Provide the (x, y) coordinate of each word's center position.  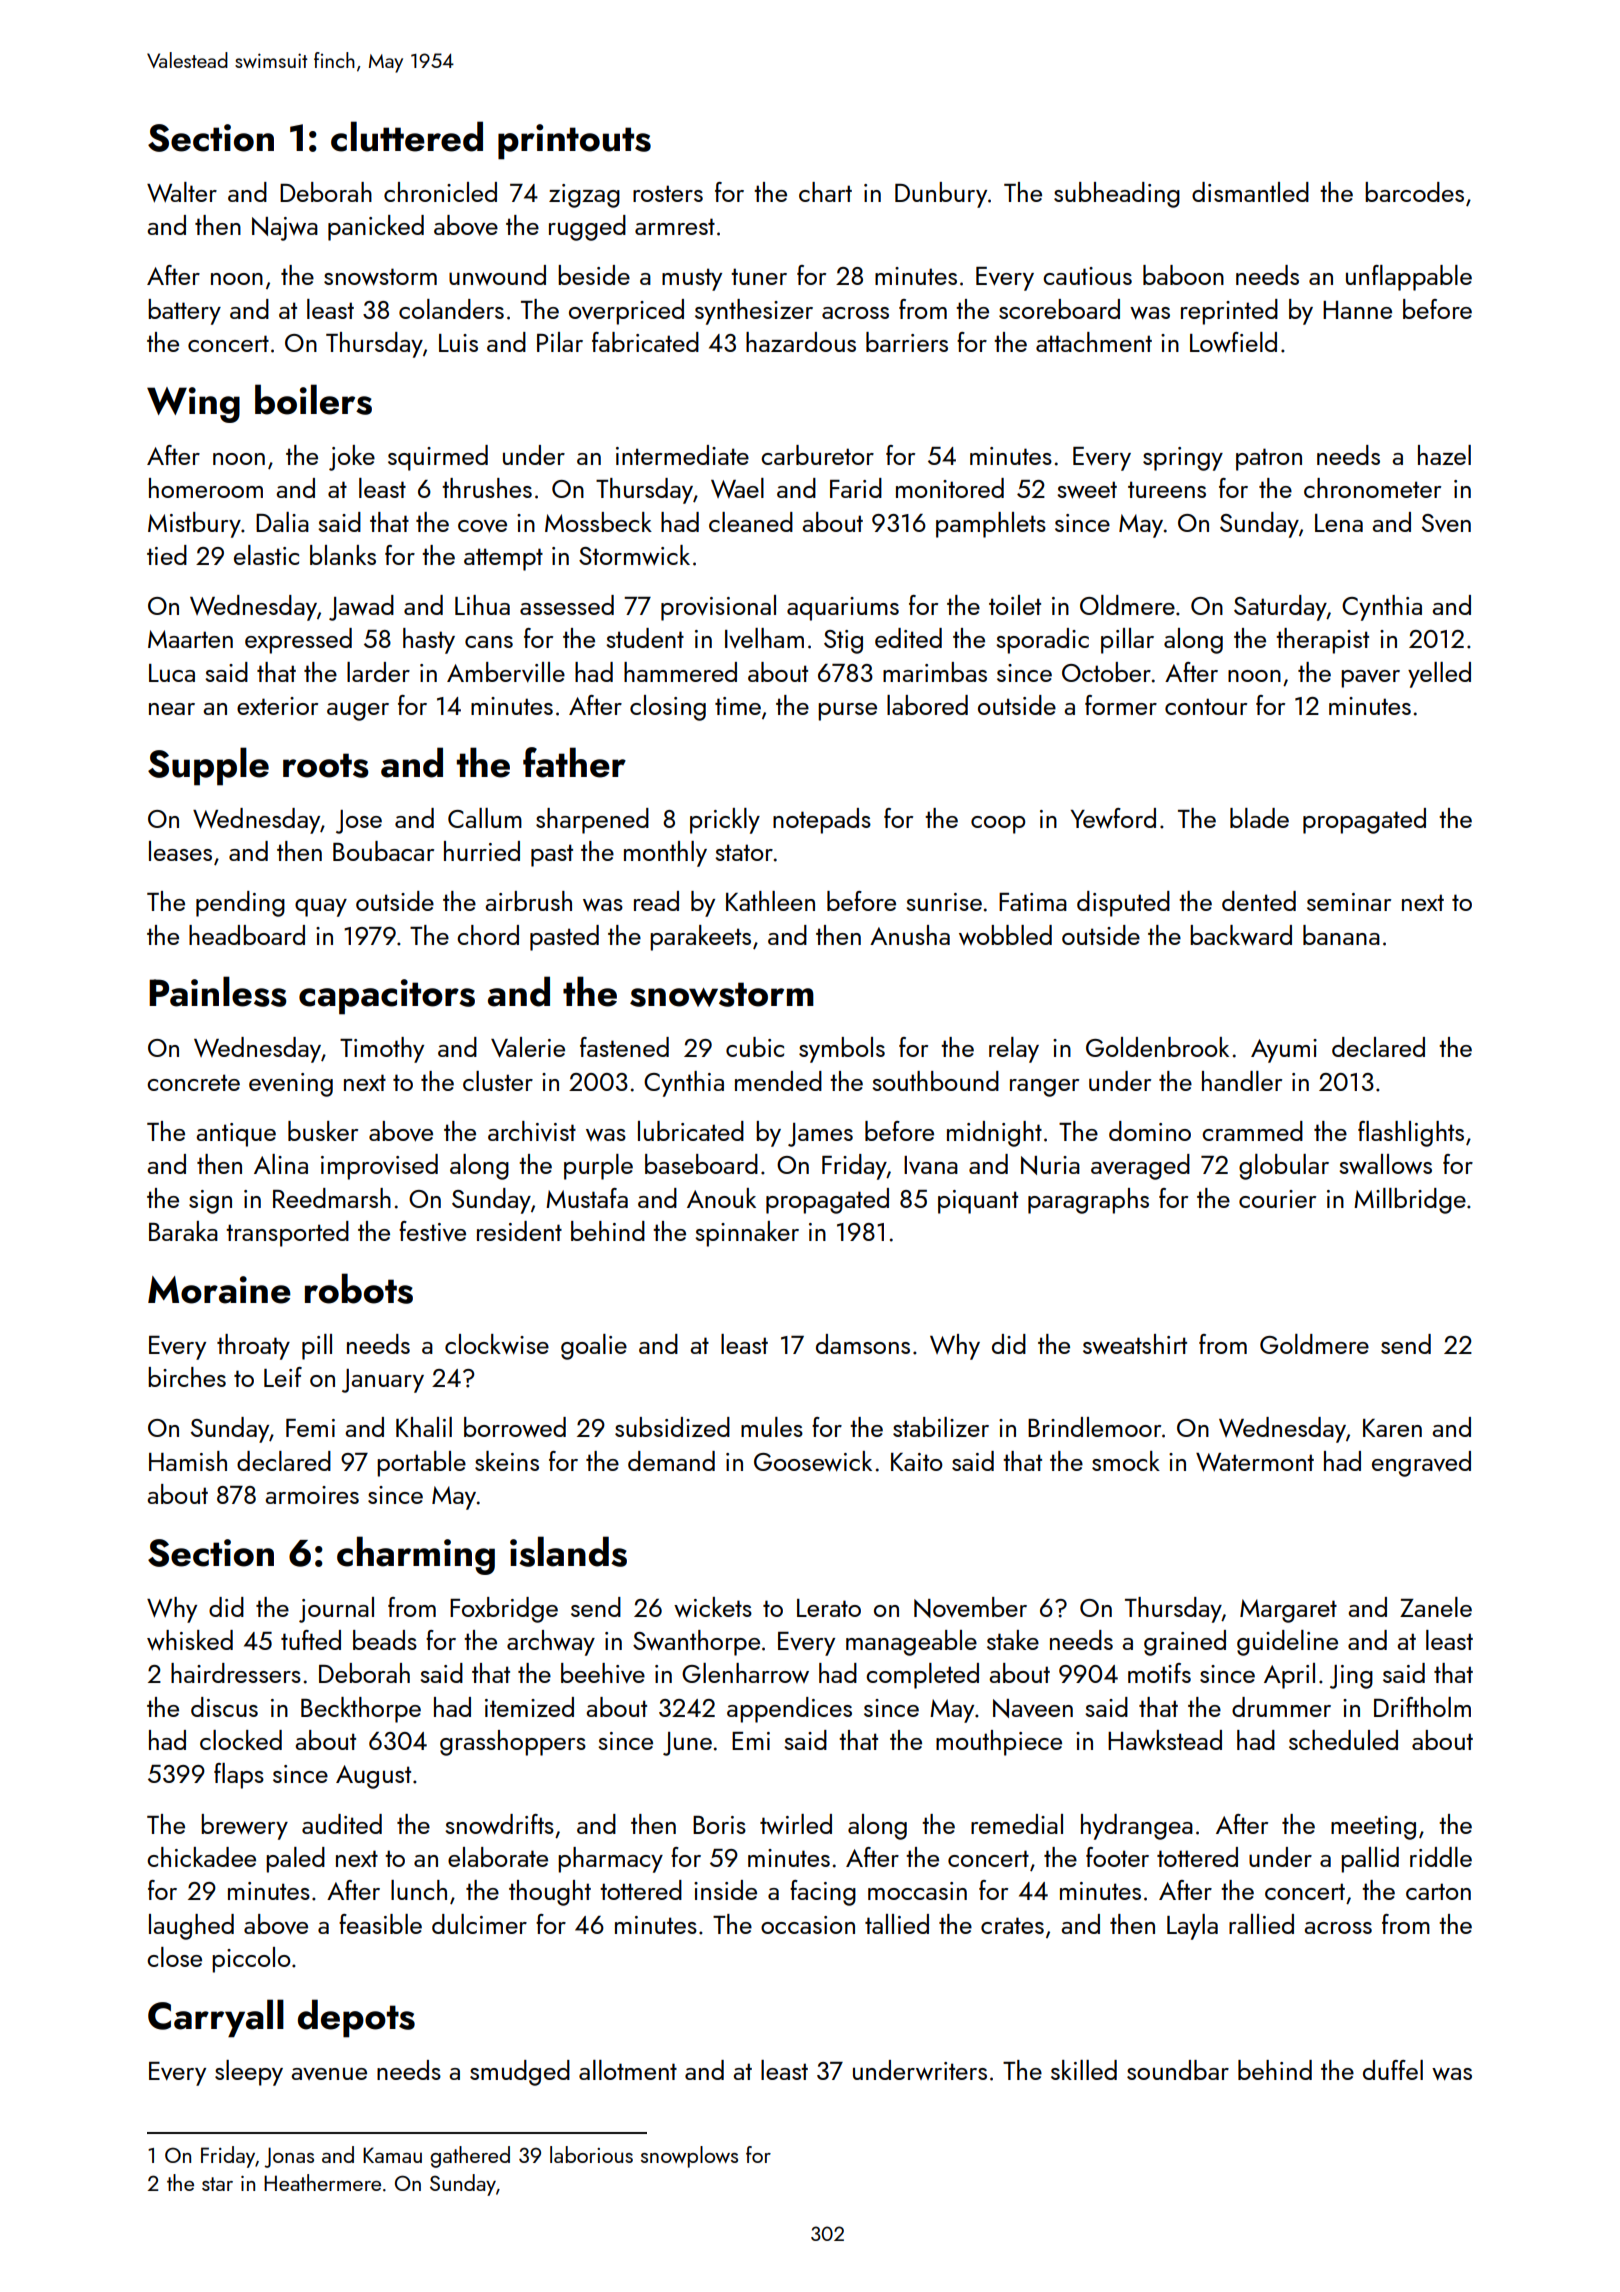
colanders (451, 309)
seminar (1349, 902)
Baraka (183, 1231)
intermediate (682, 455)
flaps (239, 1776)
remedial (1017, 1824)
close (174, 1957)
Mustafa (587, 1198)
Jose (359, 822)
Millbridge (1410, 1201)
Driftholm (1422, 1707)
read (656, 901)
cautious (1087, 276)
